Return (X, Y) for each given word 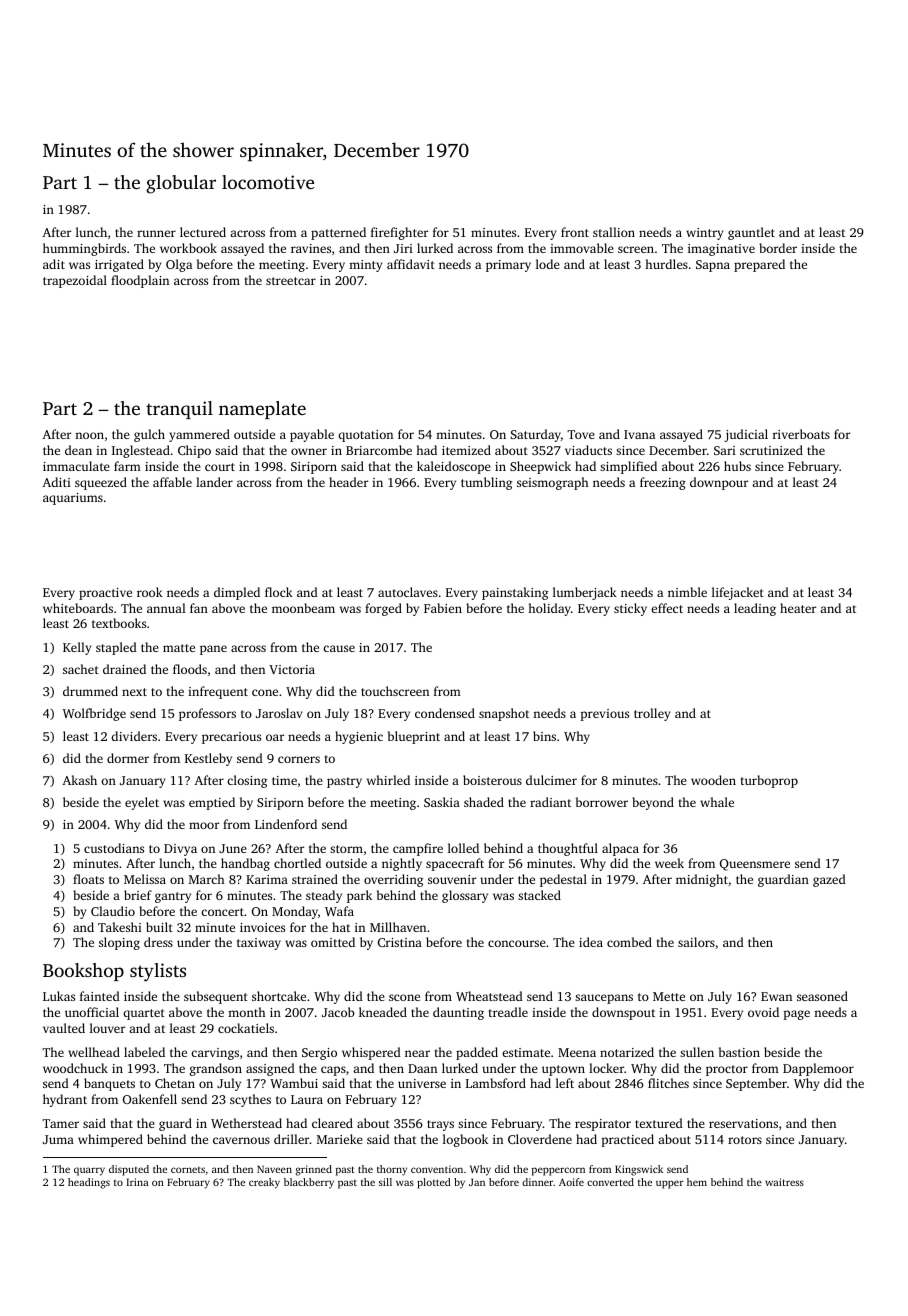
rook (150, 592)
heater (798, 608)
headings (89, 1183)
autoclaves (408, 592)
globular (181, 184)
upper (670, 1184)
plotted (434, 1183)
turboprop (769, 781)
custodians (114, 848)
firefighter (399, 233)
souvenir (452, 879)
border (778, 248)
